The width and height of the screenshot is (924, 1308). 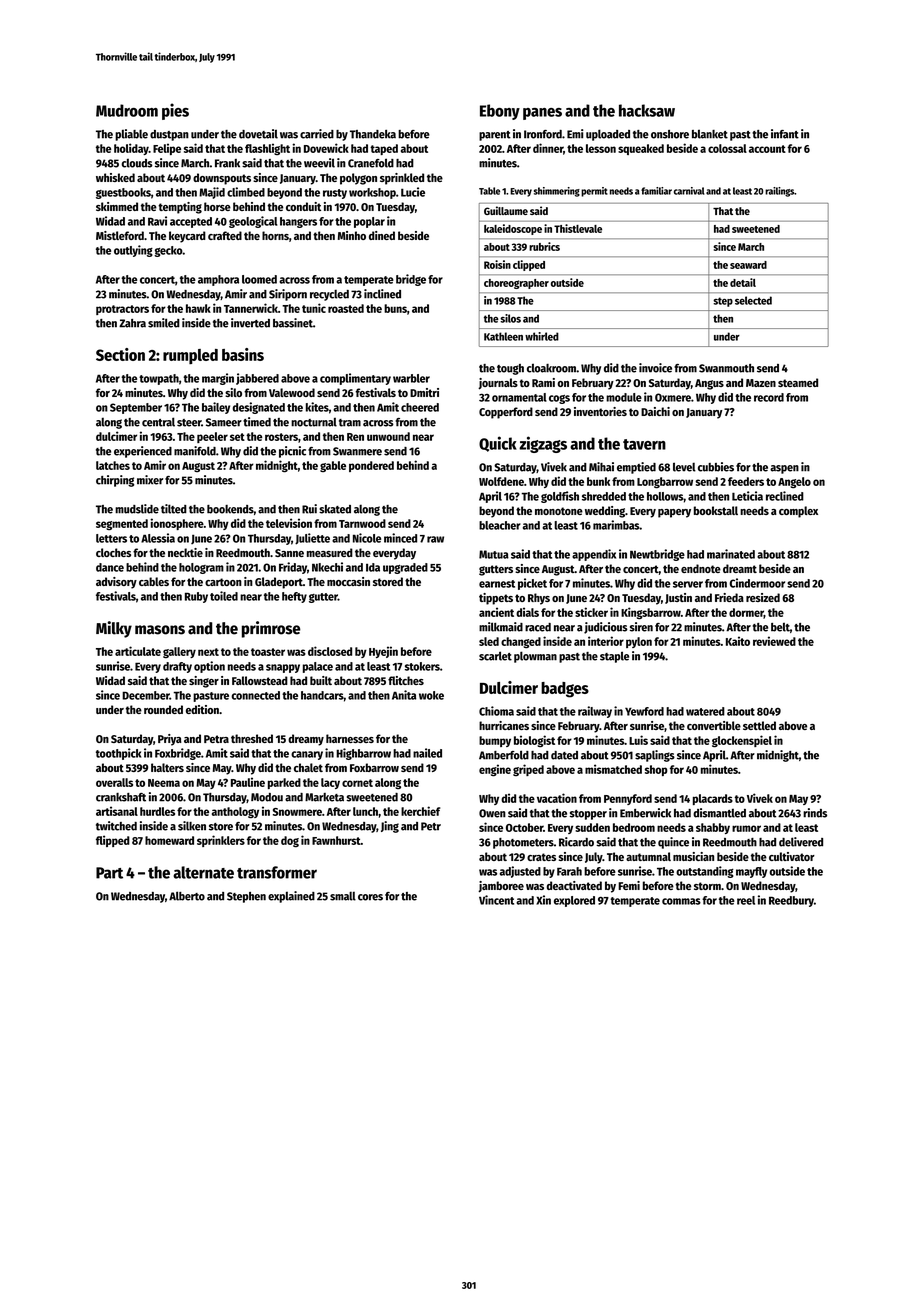 What do you see at coordinates (317, 407) in the screenshot?
I see `kites` at bounding box center [317, 407].
